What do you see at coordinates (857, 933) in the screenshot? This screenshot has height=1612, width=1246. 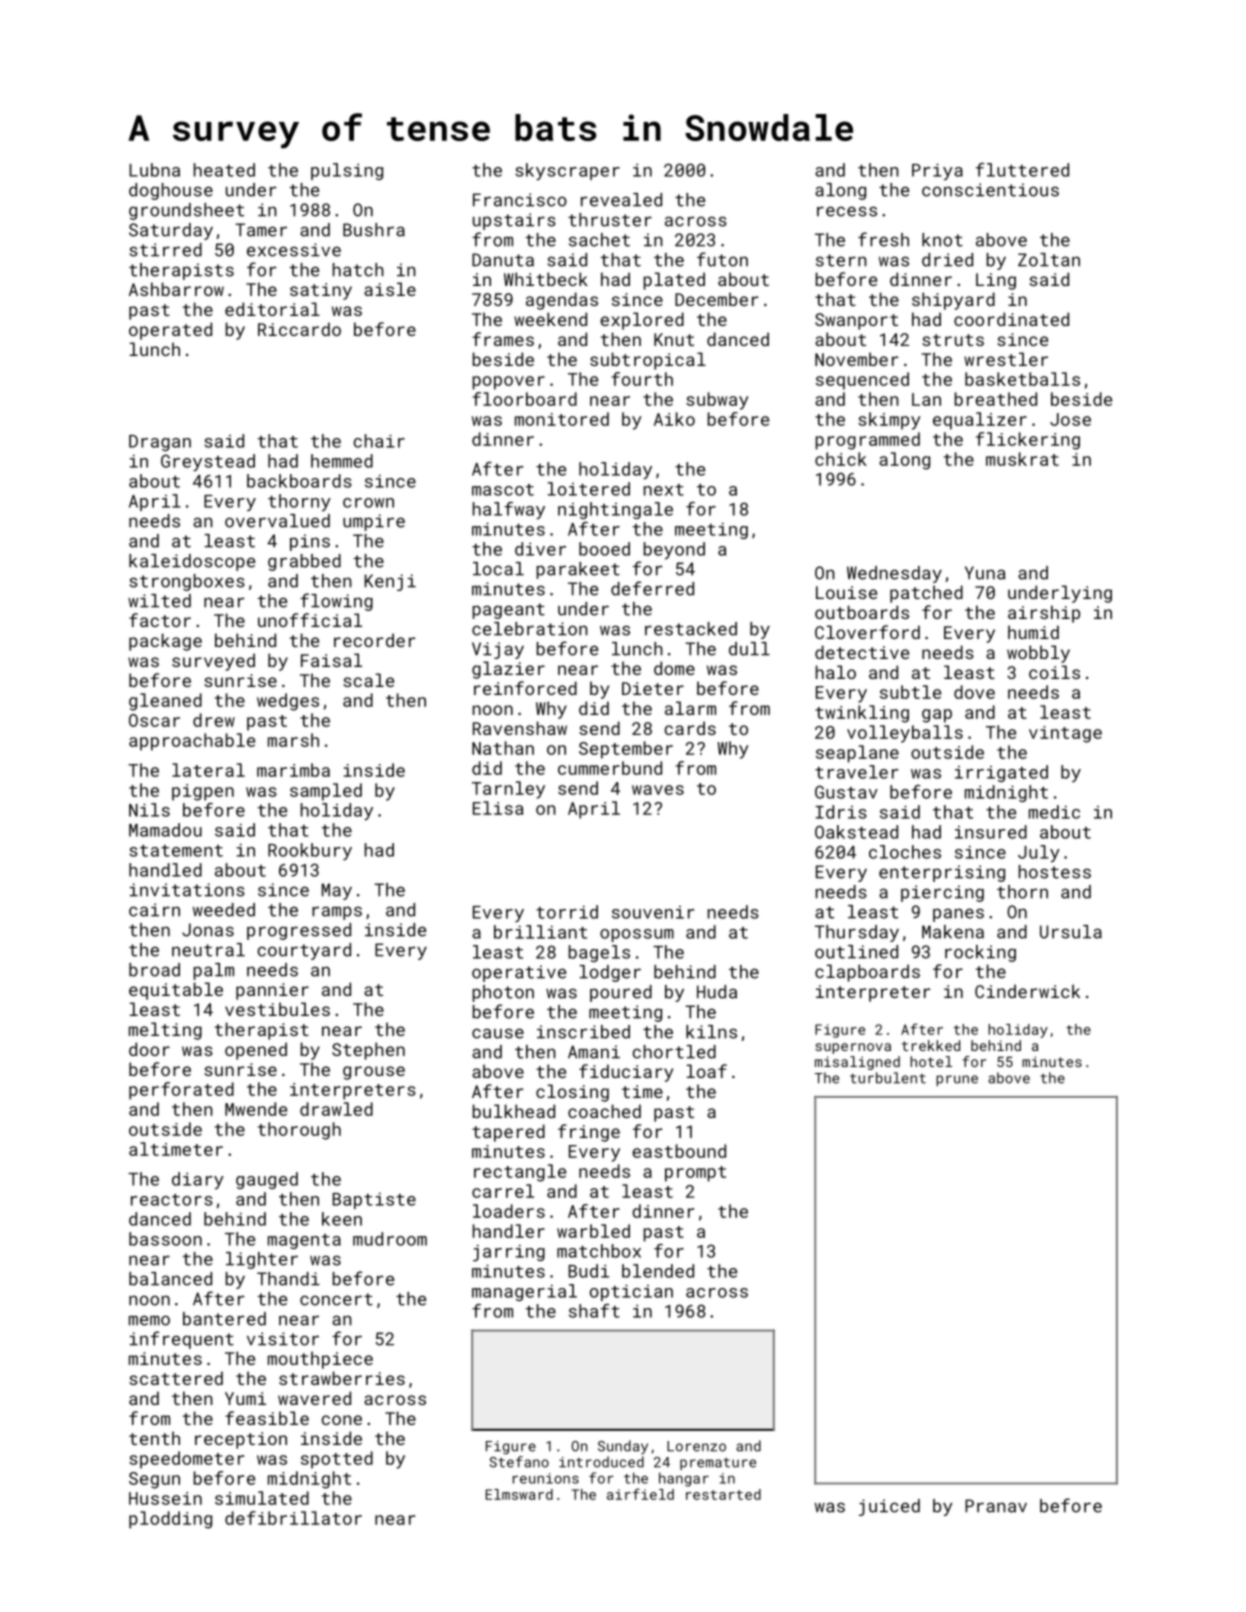 I see `Thursday` at bounding box center [857, 933].
